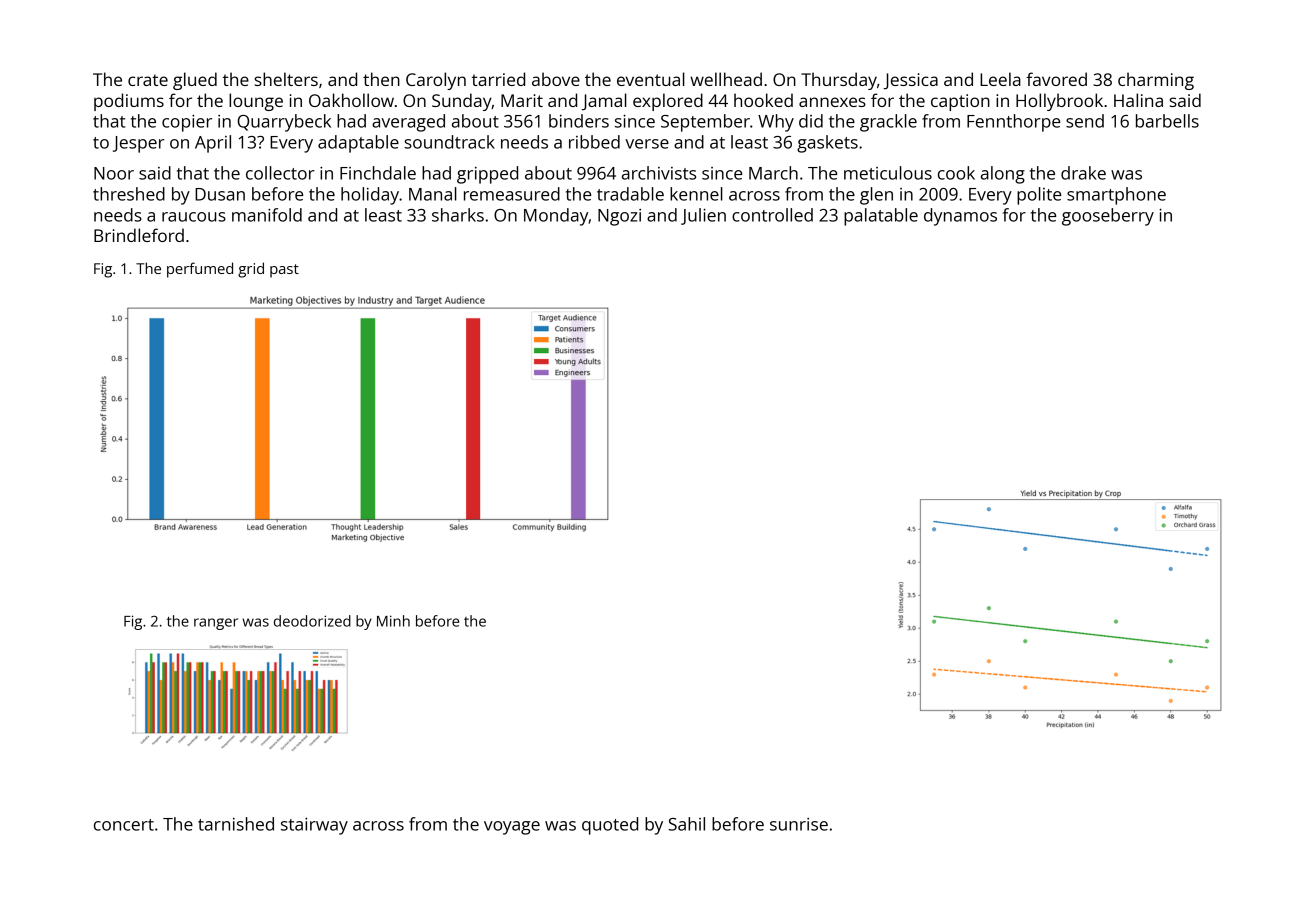 The width and height of the screenshot is (1308, 924). Describe the element at coordinates (1000, 79) in the screenshot. I see `Leela` at that location.
